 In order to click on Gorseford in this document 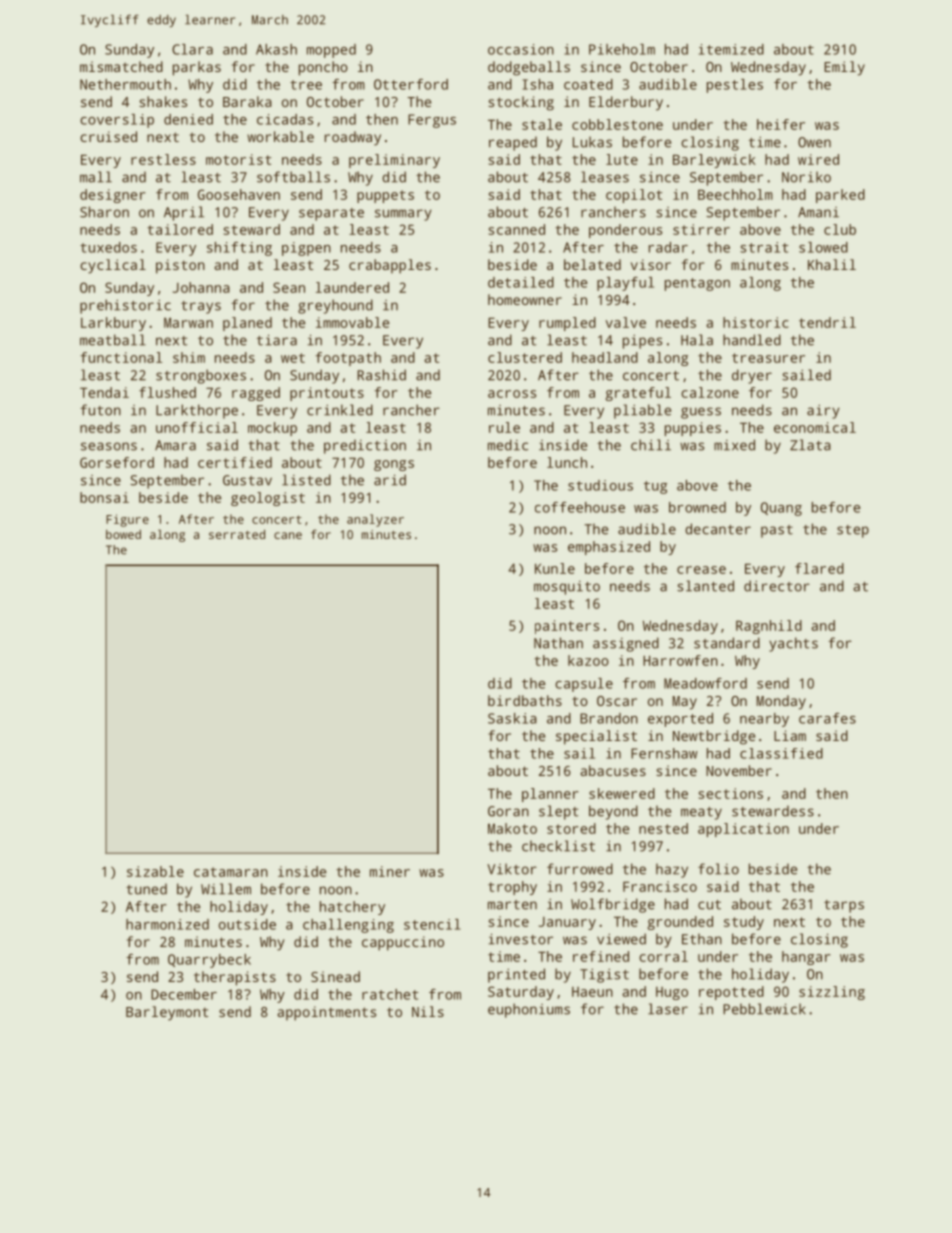, I will do `click(117, 462)`.
